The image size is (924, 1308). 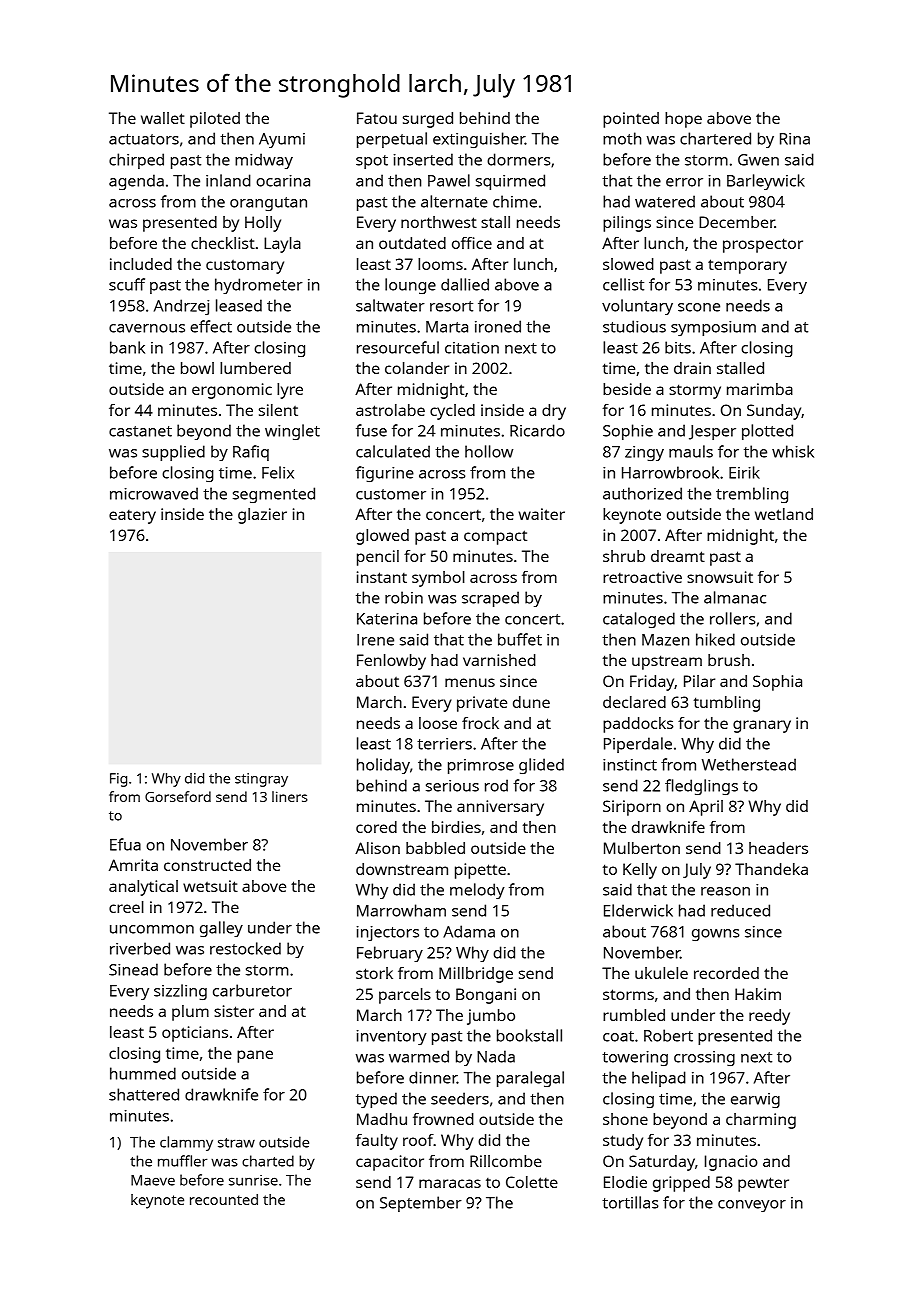 What do you see at coordinates (132, 517) in the document?
I see `eatery` at bounding box center [132, 517].
